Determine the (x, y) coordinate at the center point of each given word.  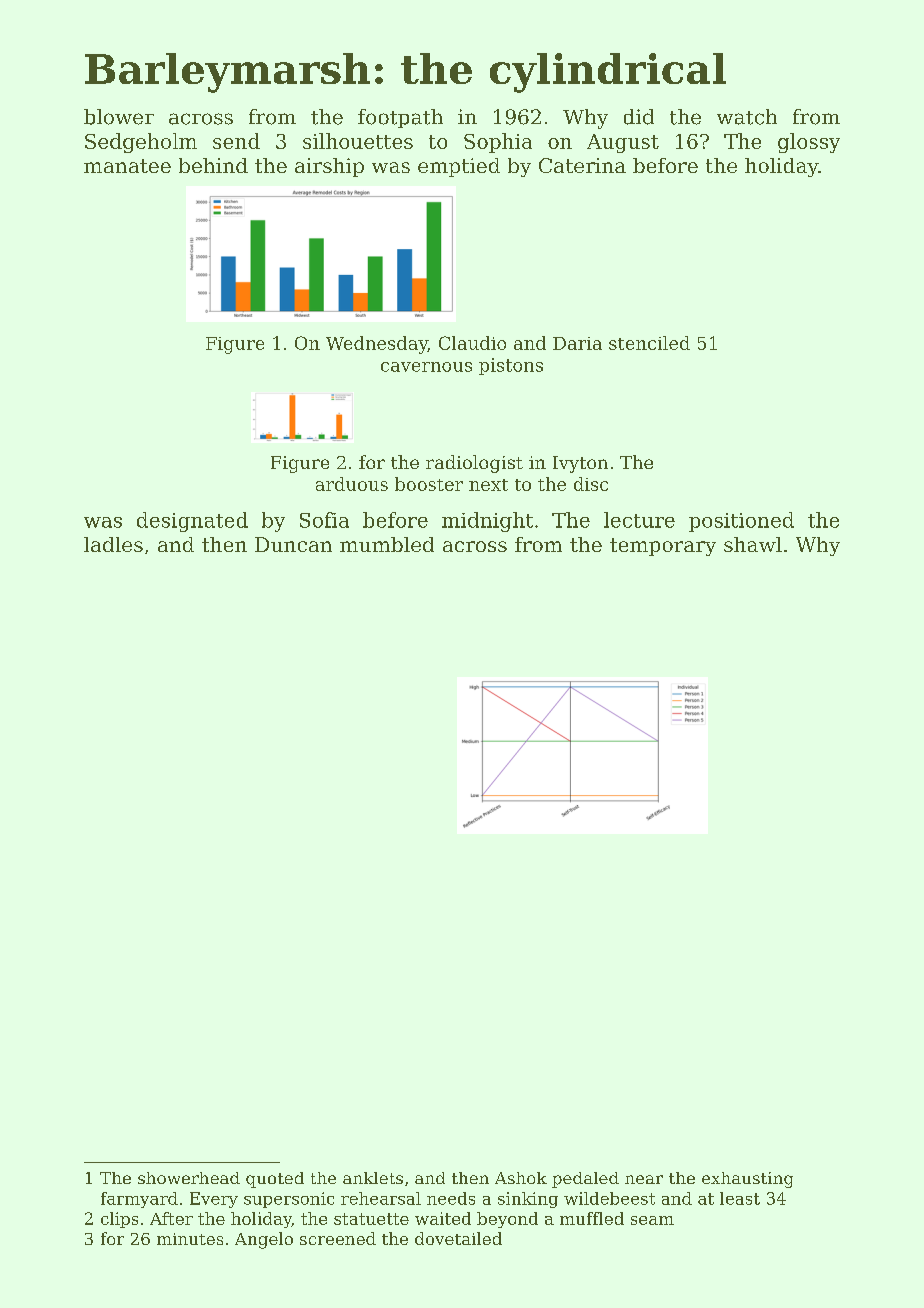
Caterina (582, 165)
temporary (663, 547)
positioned (741, 522)
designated (192, 522)
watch (747, 117)
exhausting (747, 1180)
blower (119, 117)
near (644, 1179)
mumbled (387, 544)
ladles (113, 544)
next (488, 485)
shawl (753, 544)
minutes (190, 1239)
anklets (373, 1178)
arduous (352, 484)
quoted (275, 1180)
